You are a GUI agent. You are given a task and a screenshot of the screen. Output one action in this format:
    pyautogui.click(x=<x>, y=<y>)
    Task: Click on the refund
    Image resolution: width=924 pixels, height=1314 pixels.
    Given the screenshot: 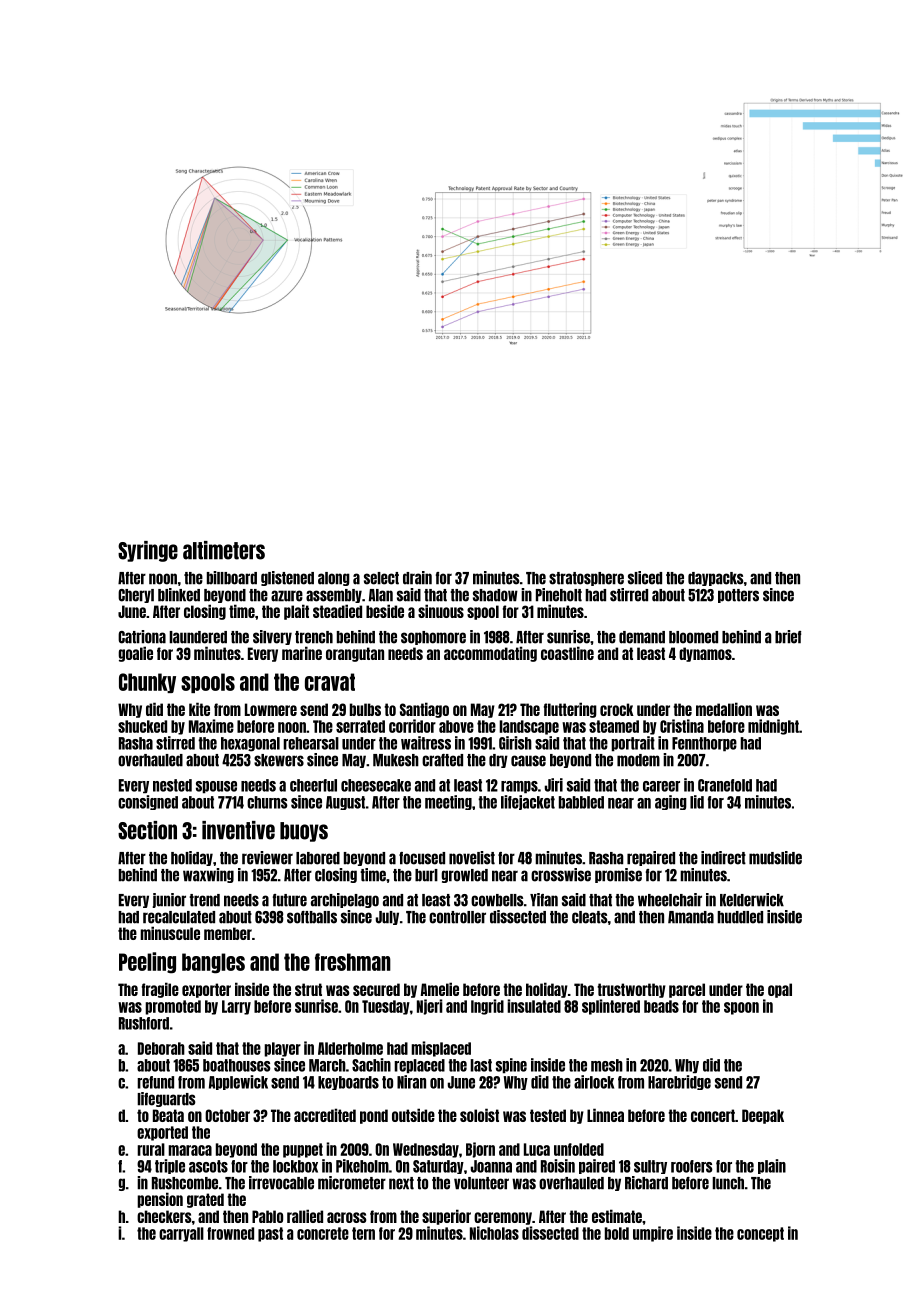 What is the action you would take?
    pyautogui.click(x=155, y=1082)
